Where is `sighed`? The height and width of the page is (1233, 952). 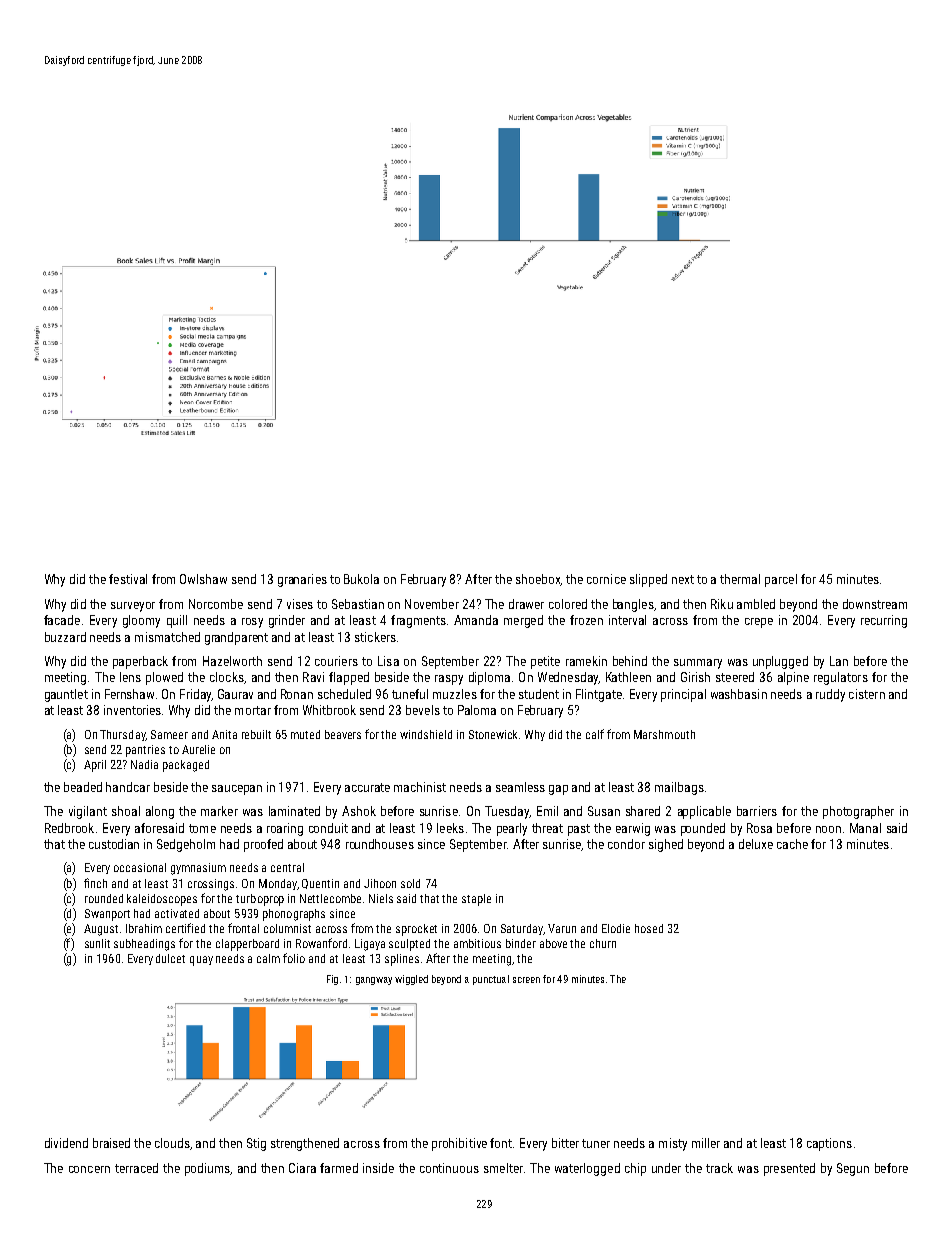
sighed is located at coordinates (666, 845).
